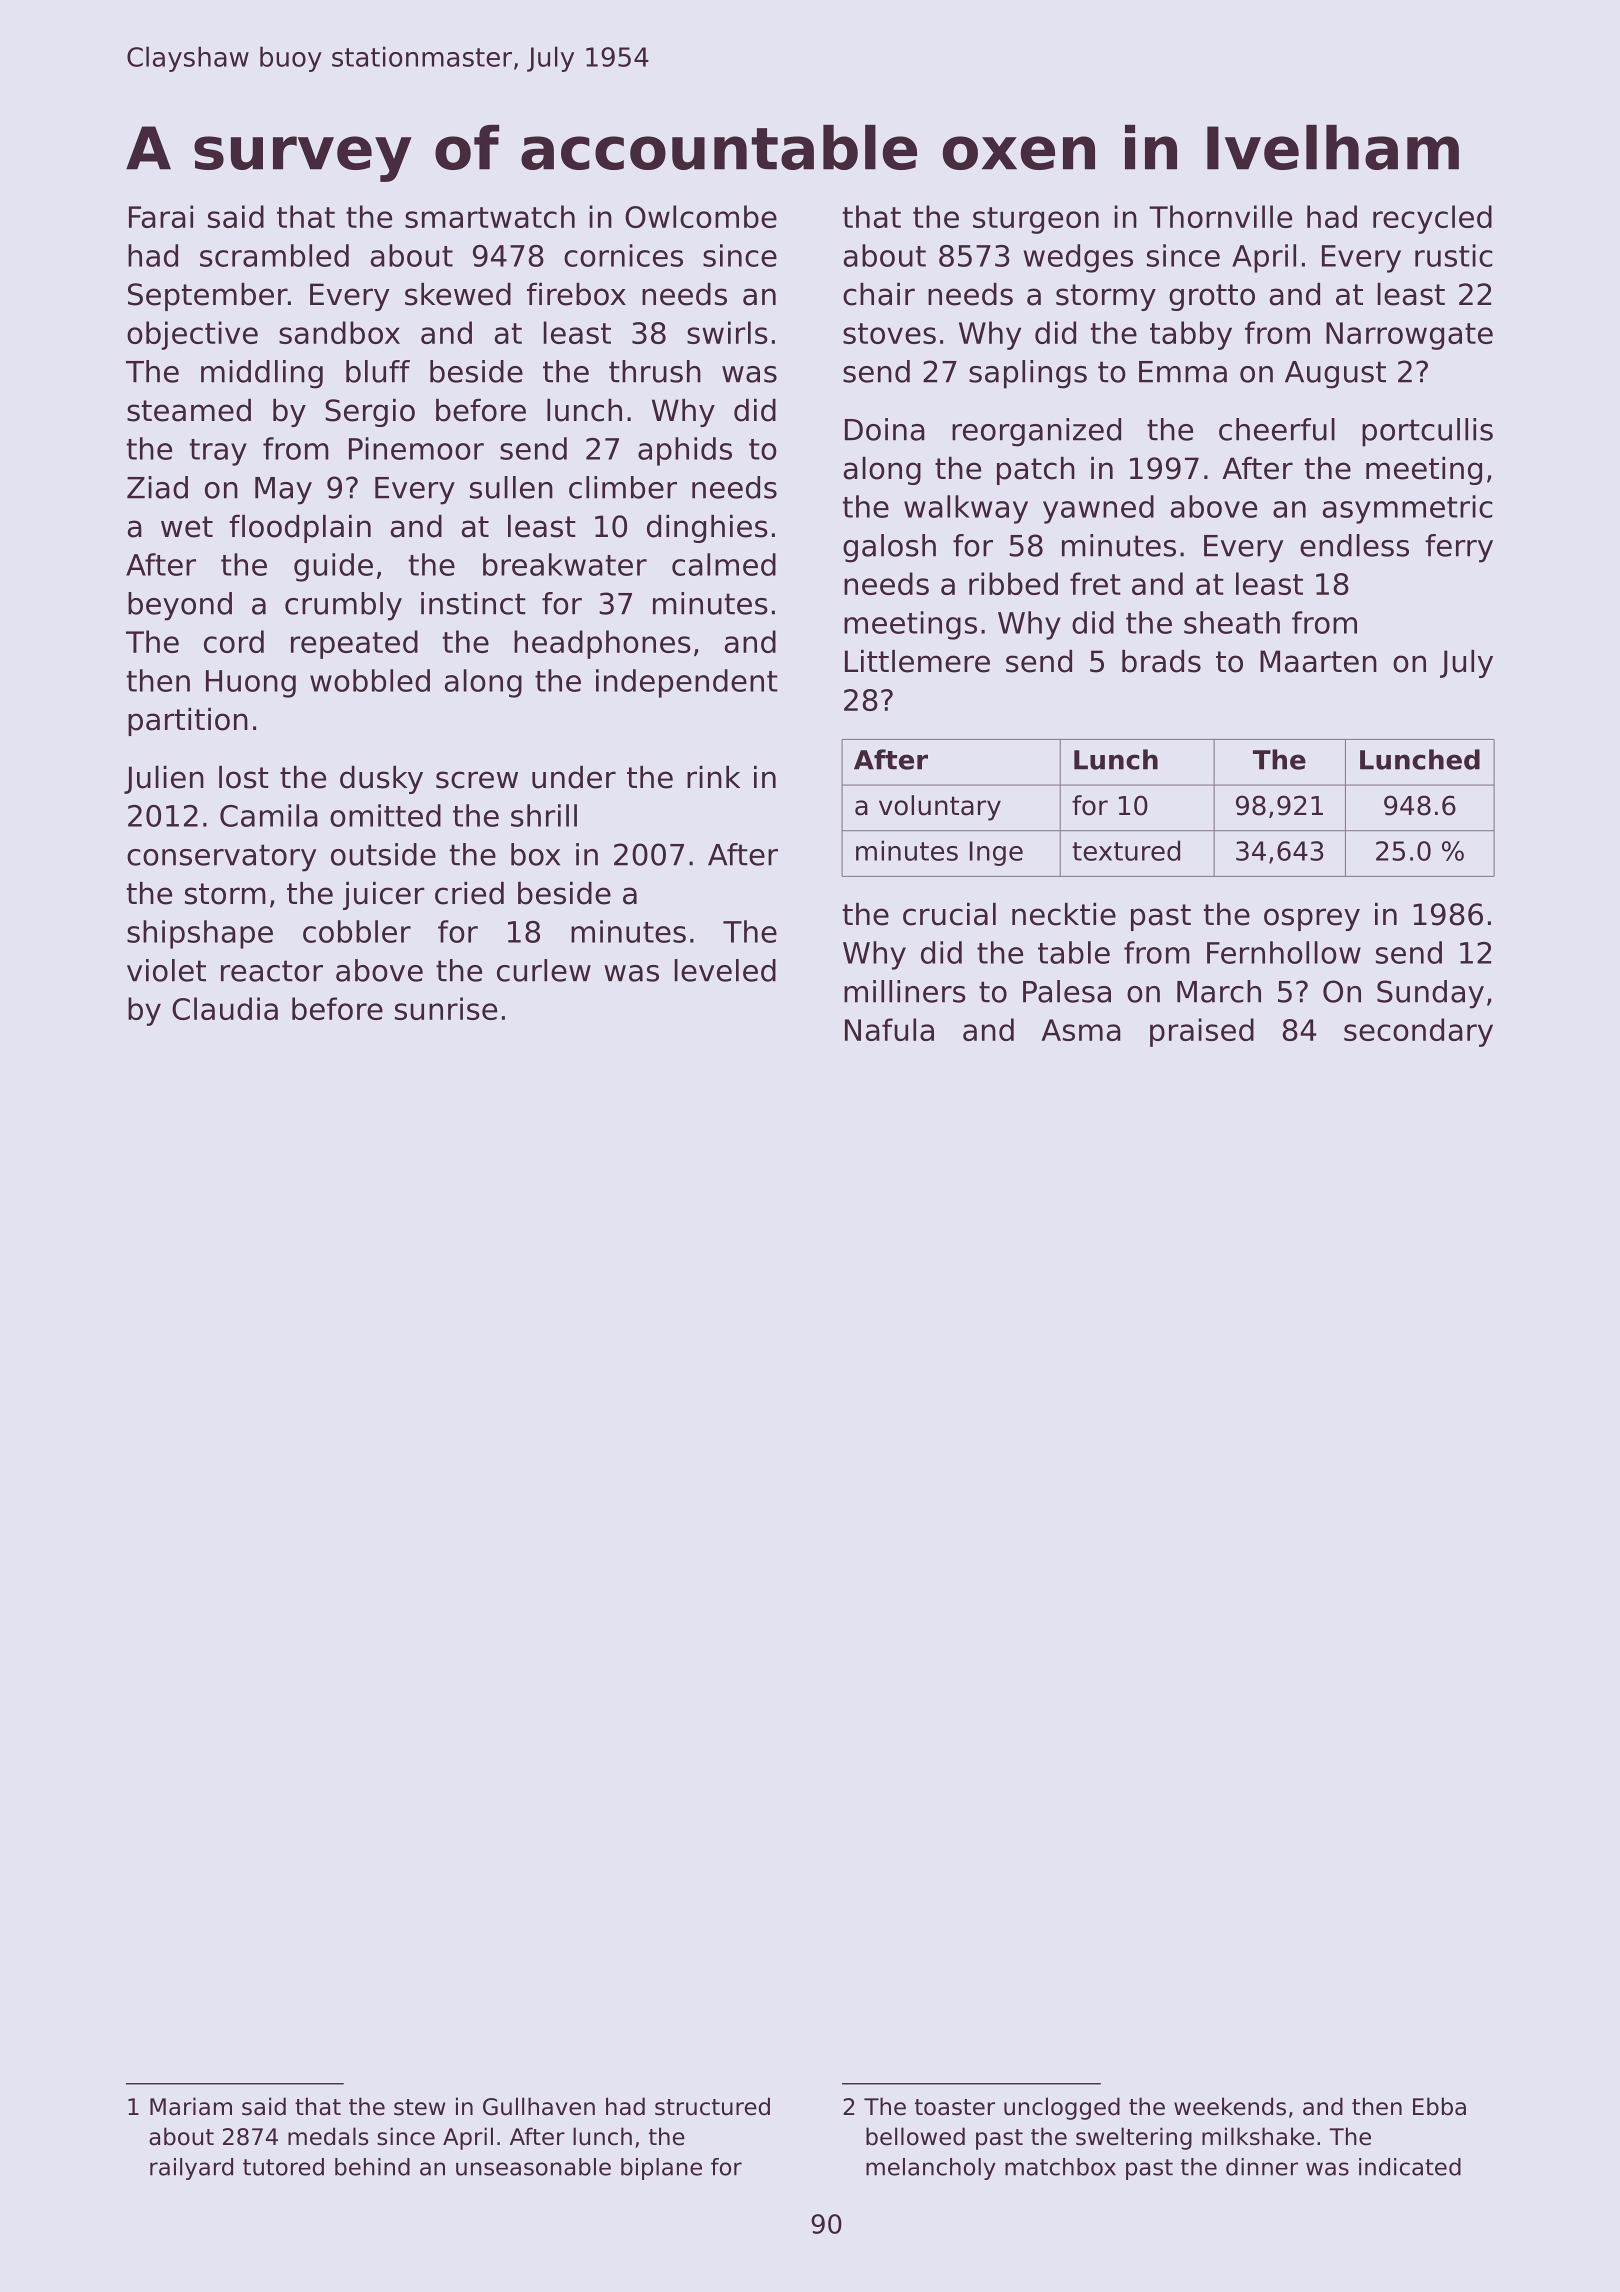 This screenshot has height=2292, width=1620. What do you see at coordinates (1060, 2167) in the screenshot?
I see `matchbox` at bounding box center [1060, 2167].
